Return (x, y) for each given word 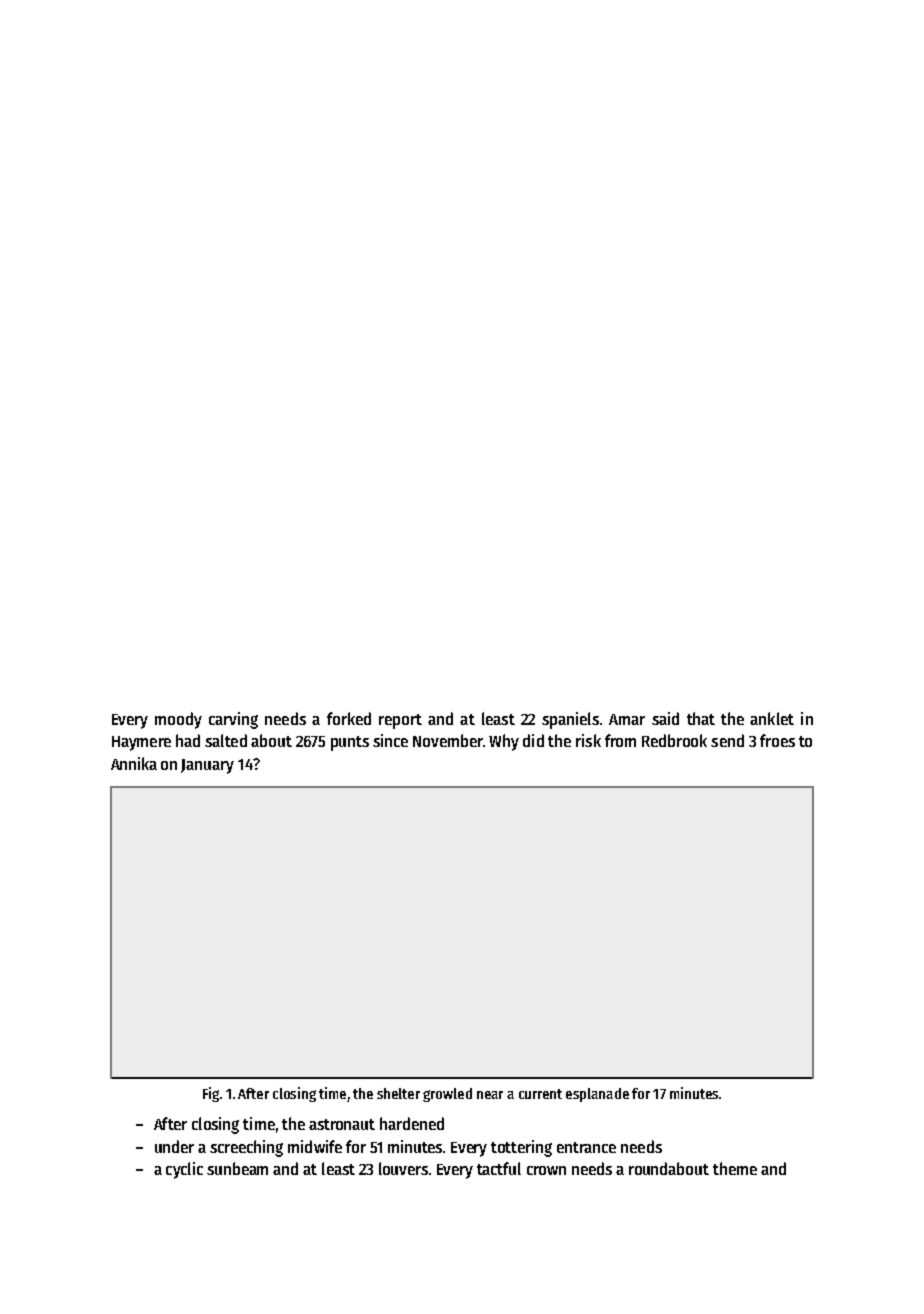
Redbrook (674, 740)
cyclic (184, 1170)
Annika (134, 763)
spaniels (570, 720)
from (620, 740)
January (207, 766)
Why (504, 742)
